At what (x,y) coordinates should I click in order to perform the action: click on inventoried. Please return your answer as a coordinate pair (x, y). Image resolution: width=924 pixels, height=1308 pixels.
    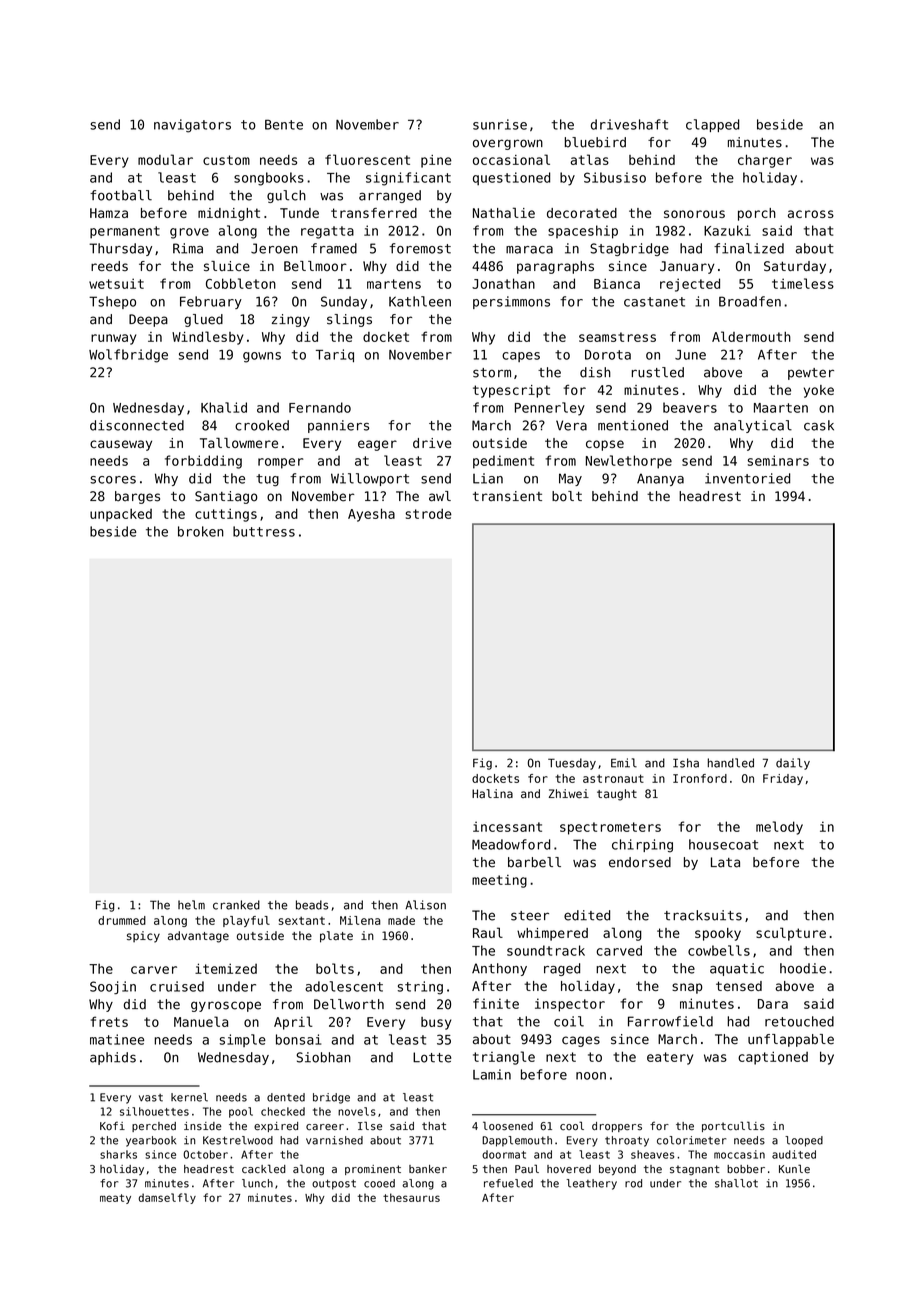
    Looking at the image, I should click on (747, 478).
